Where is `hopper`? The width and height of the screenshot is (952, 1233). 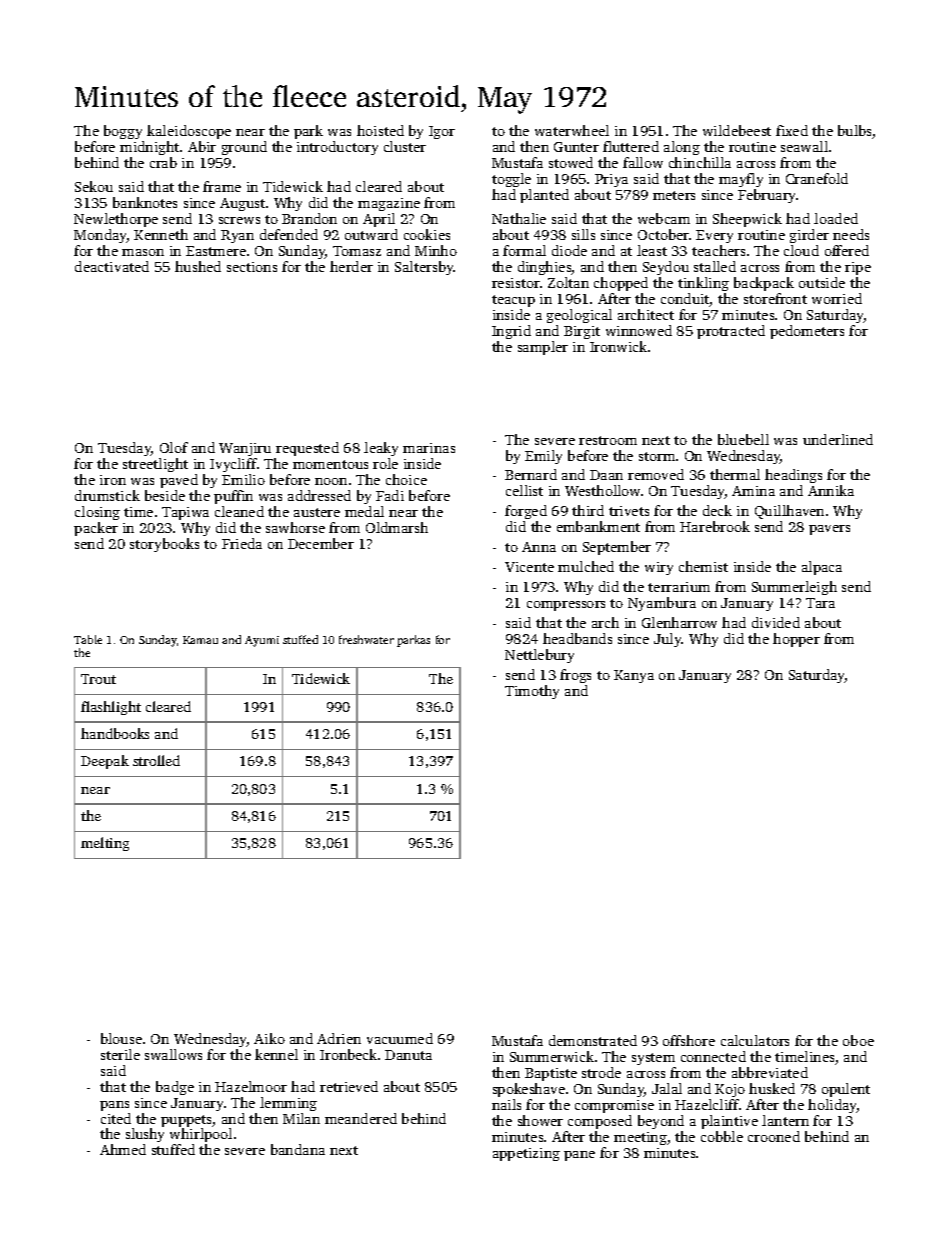
hopper is located at coordinates (796, 640).
